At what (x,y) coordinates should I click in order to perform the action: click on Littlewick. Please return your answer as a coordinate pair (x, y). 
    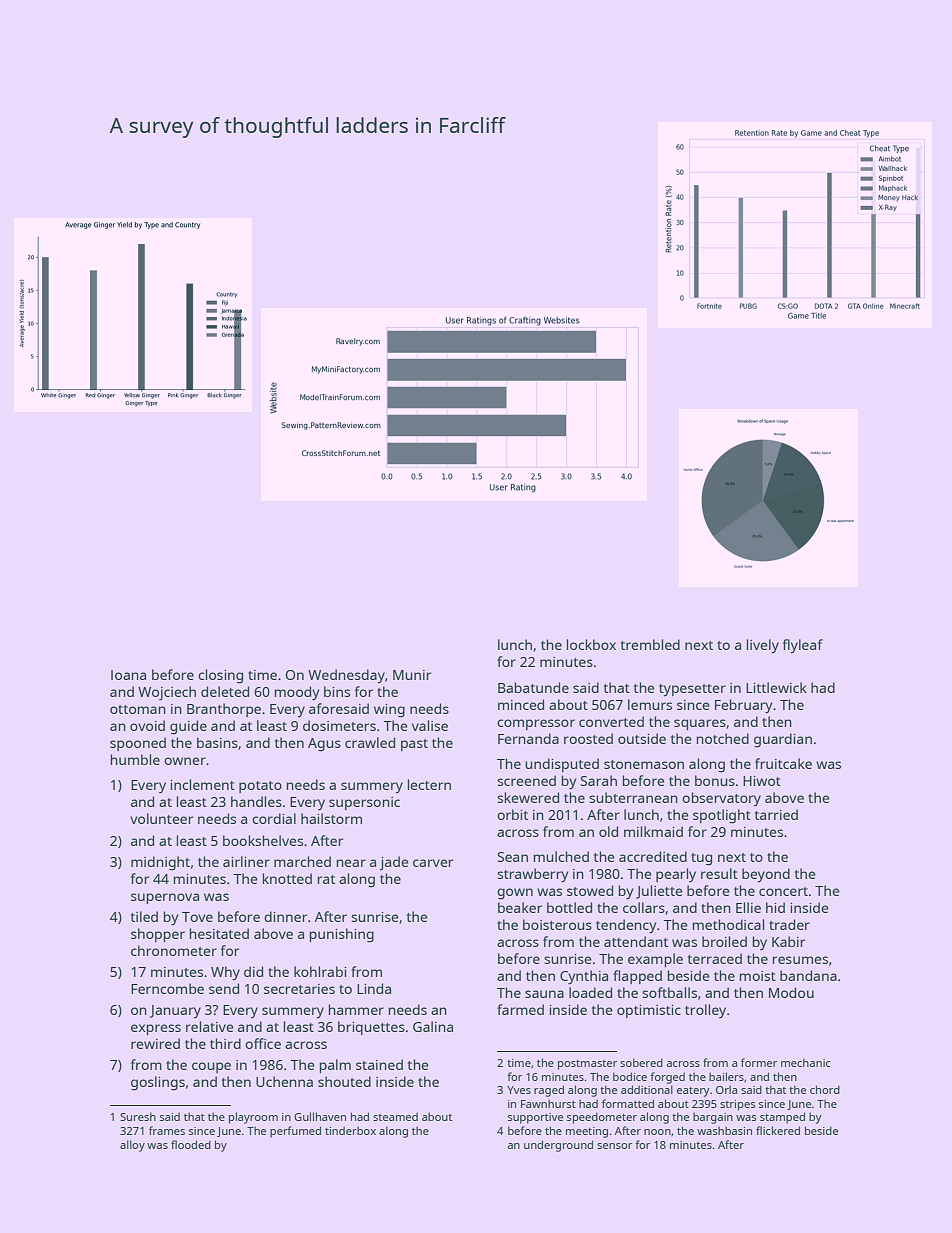
    Looking at the image, I should click on (776, 687).
